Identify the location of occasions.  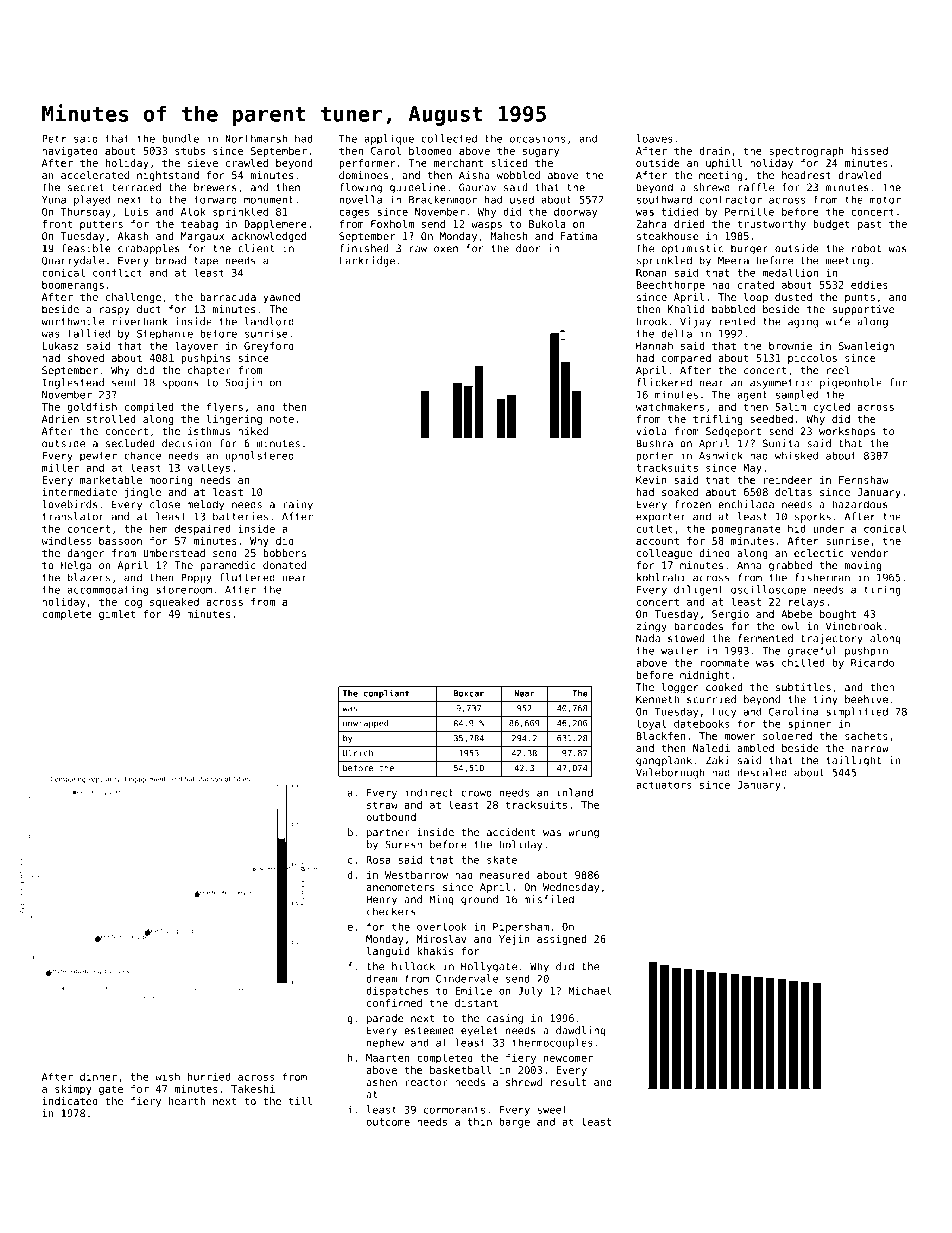
(537, 138).
